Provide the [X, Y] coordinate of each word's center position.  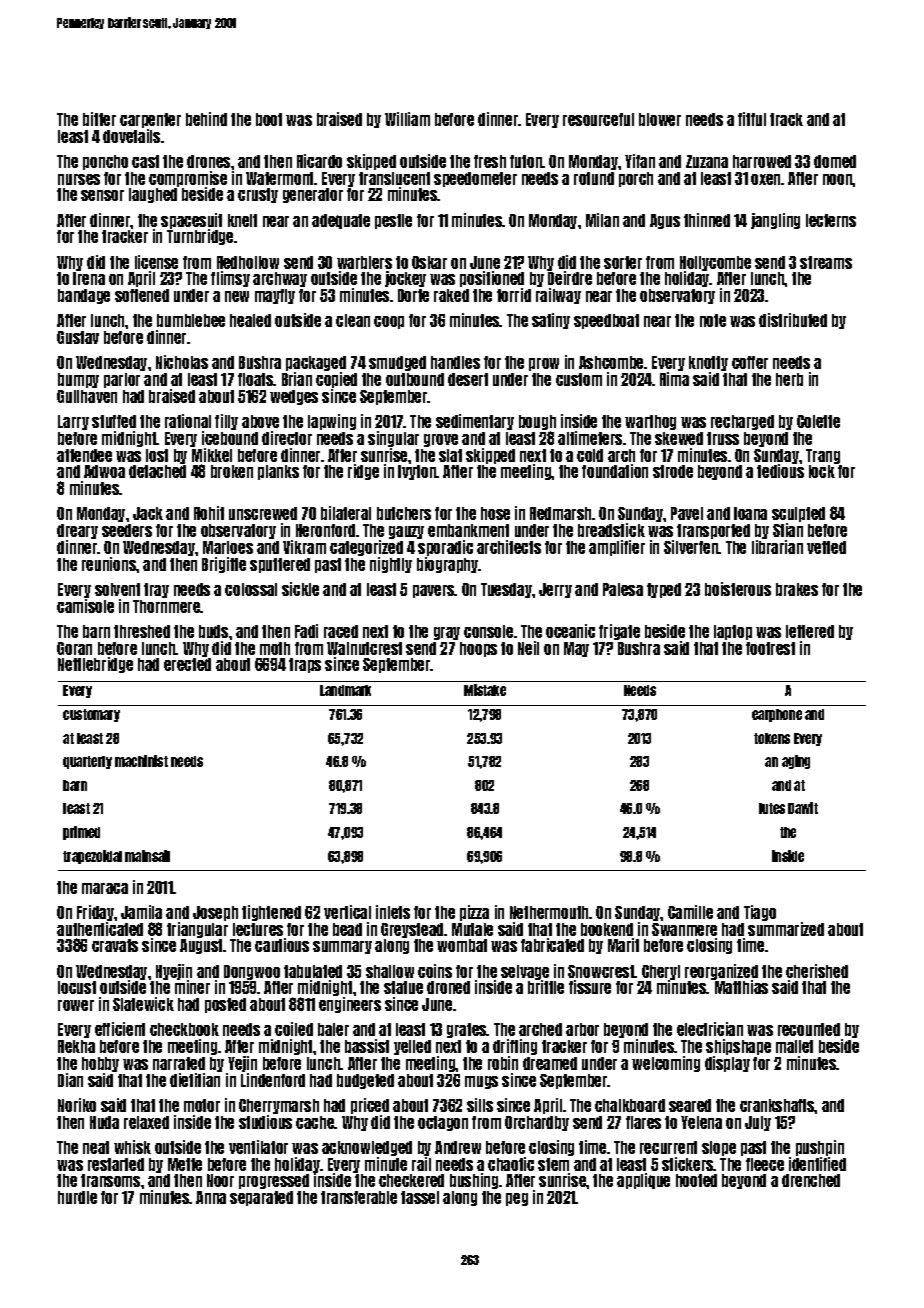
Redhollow [248, 262]
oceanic [570, 631]
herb [789, 379]
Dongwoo [252, 972]
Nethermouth [550, 912]
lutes [772, 808]
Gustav [78, 337]
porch [636, 179]
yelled [412, 1047]
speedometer [475, 179]
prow [544, 364]
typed [664, 590]
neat [96, 1147]
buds [213, 631]
